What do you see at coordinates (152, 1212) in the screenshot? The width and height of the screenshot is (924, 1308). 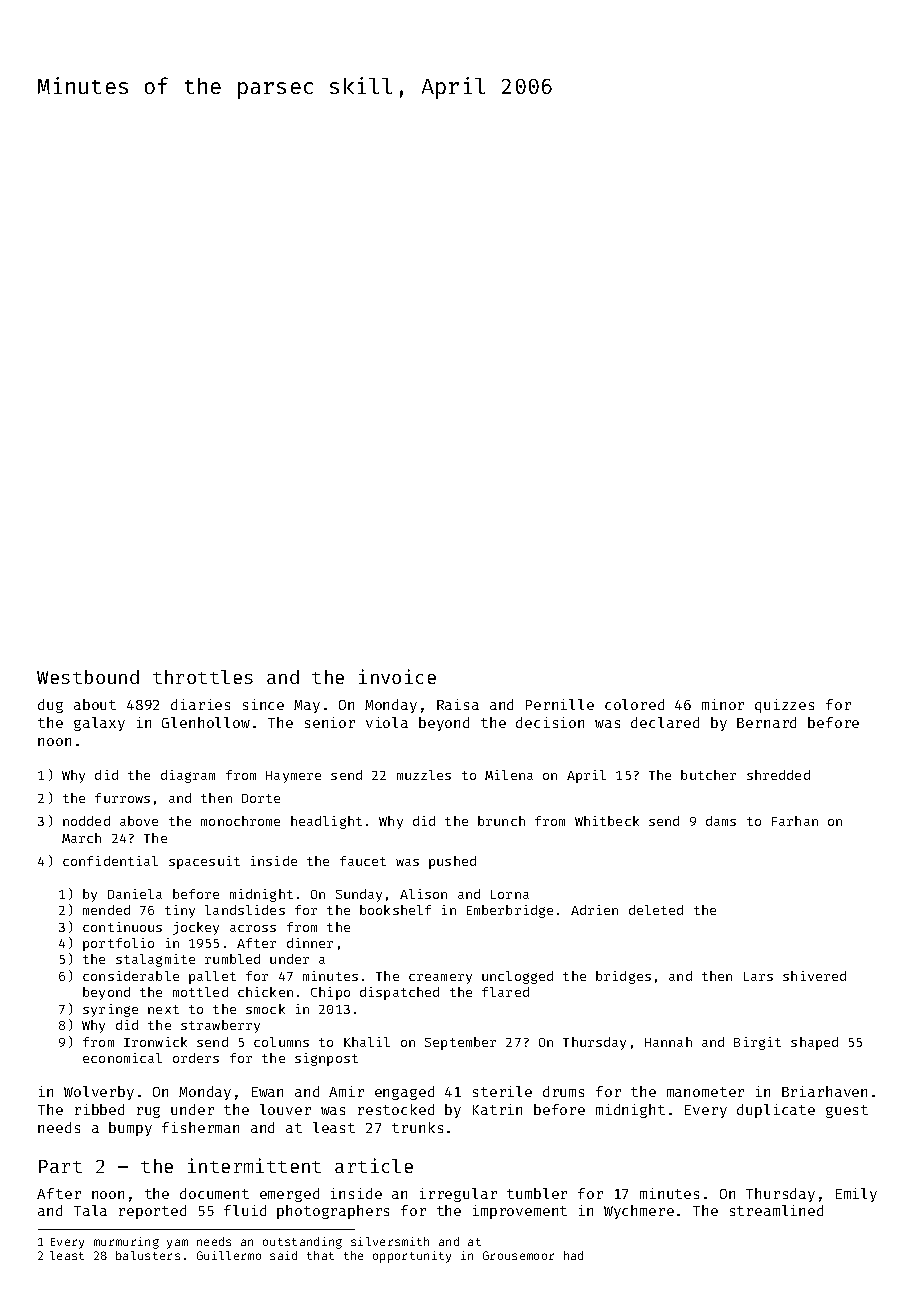 I see `reported` at bounding box center [152, 1212].
